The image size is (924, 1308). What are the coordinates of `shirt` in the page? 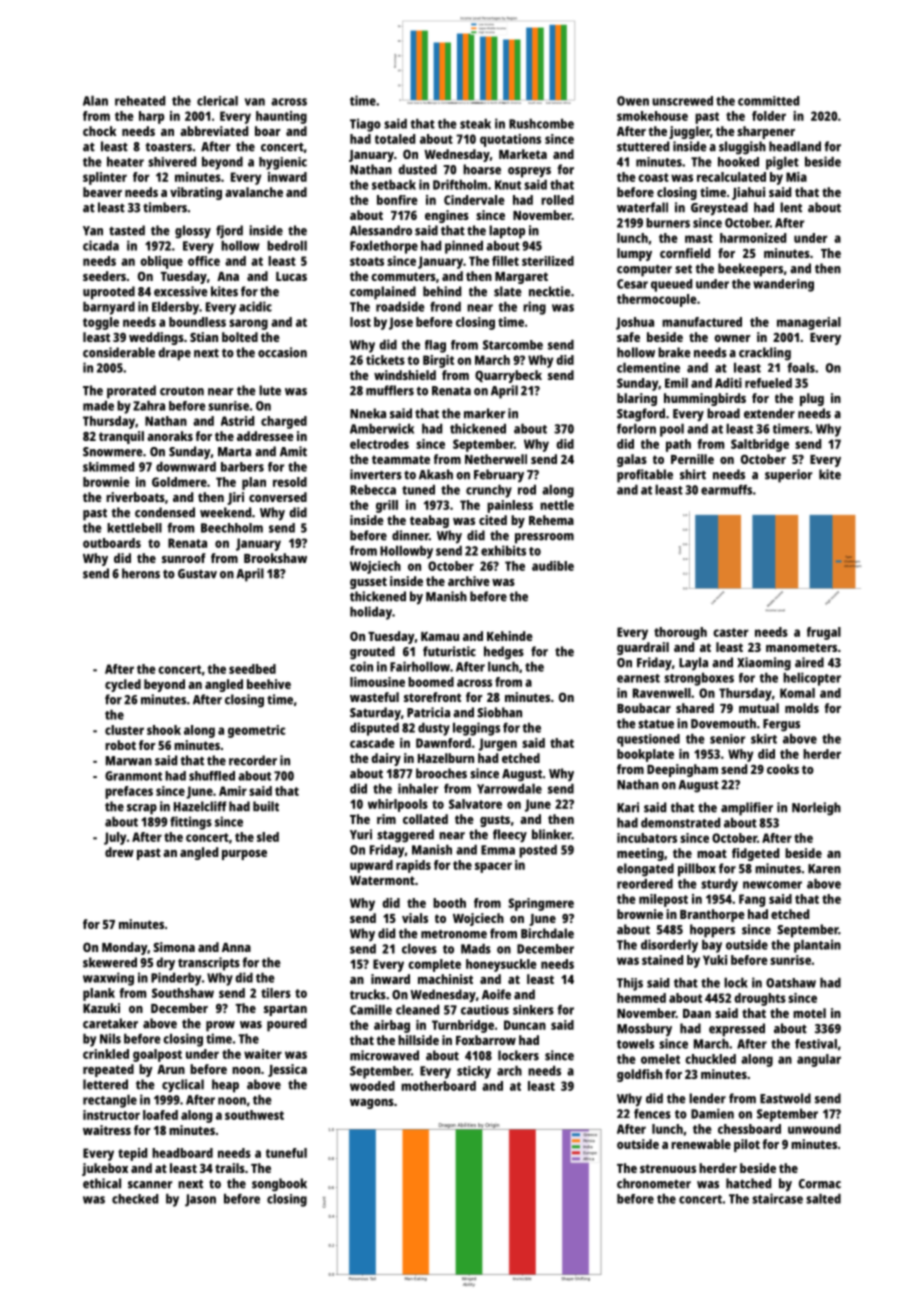 It's located at (693, 474).
